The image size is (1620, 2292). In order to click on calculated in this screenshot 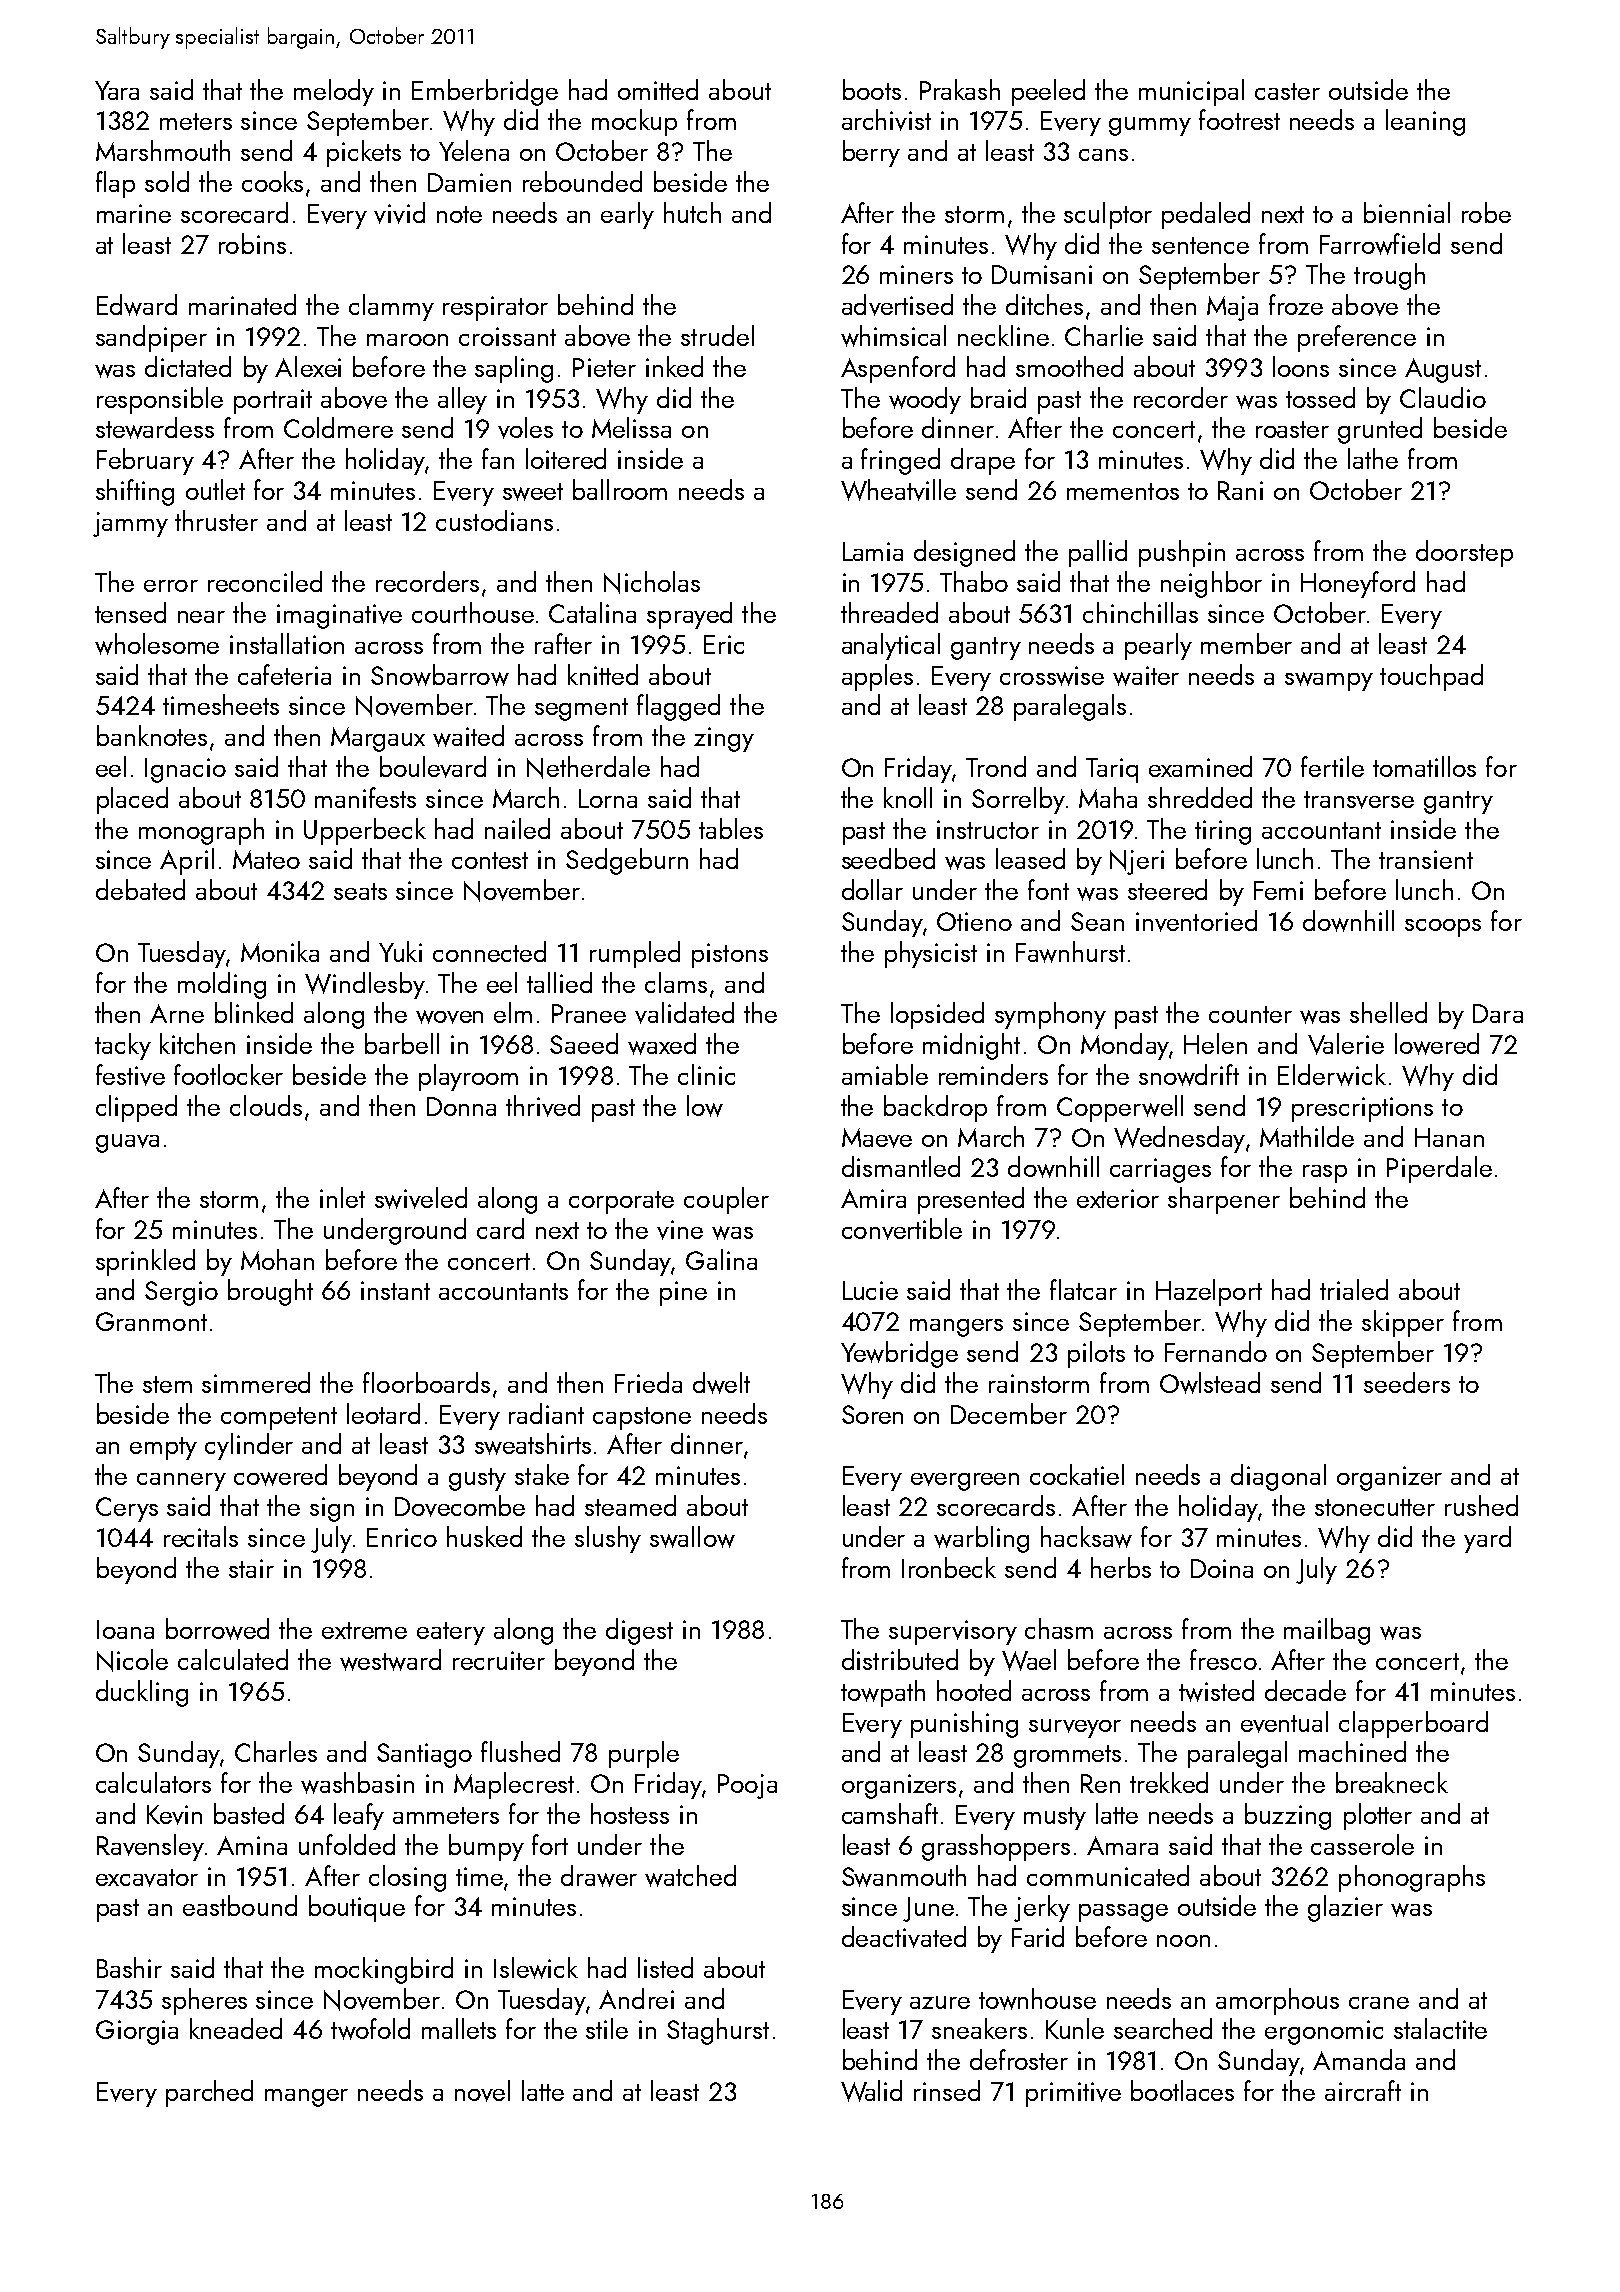, I will do `click(233, 1659)`.
